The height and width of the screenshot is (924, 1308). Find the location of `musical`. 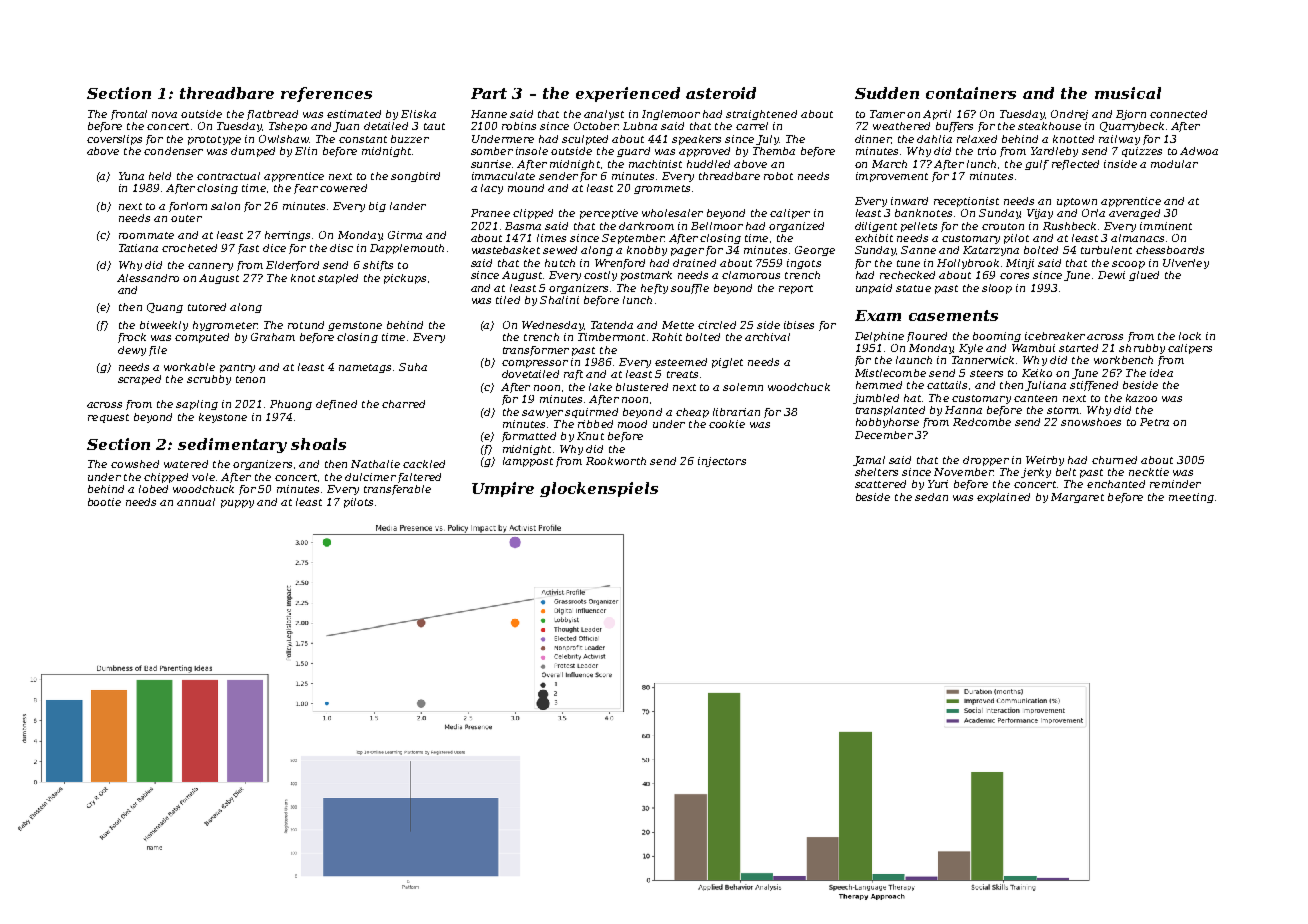

musical is located at coordinates (1128, 93).
